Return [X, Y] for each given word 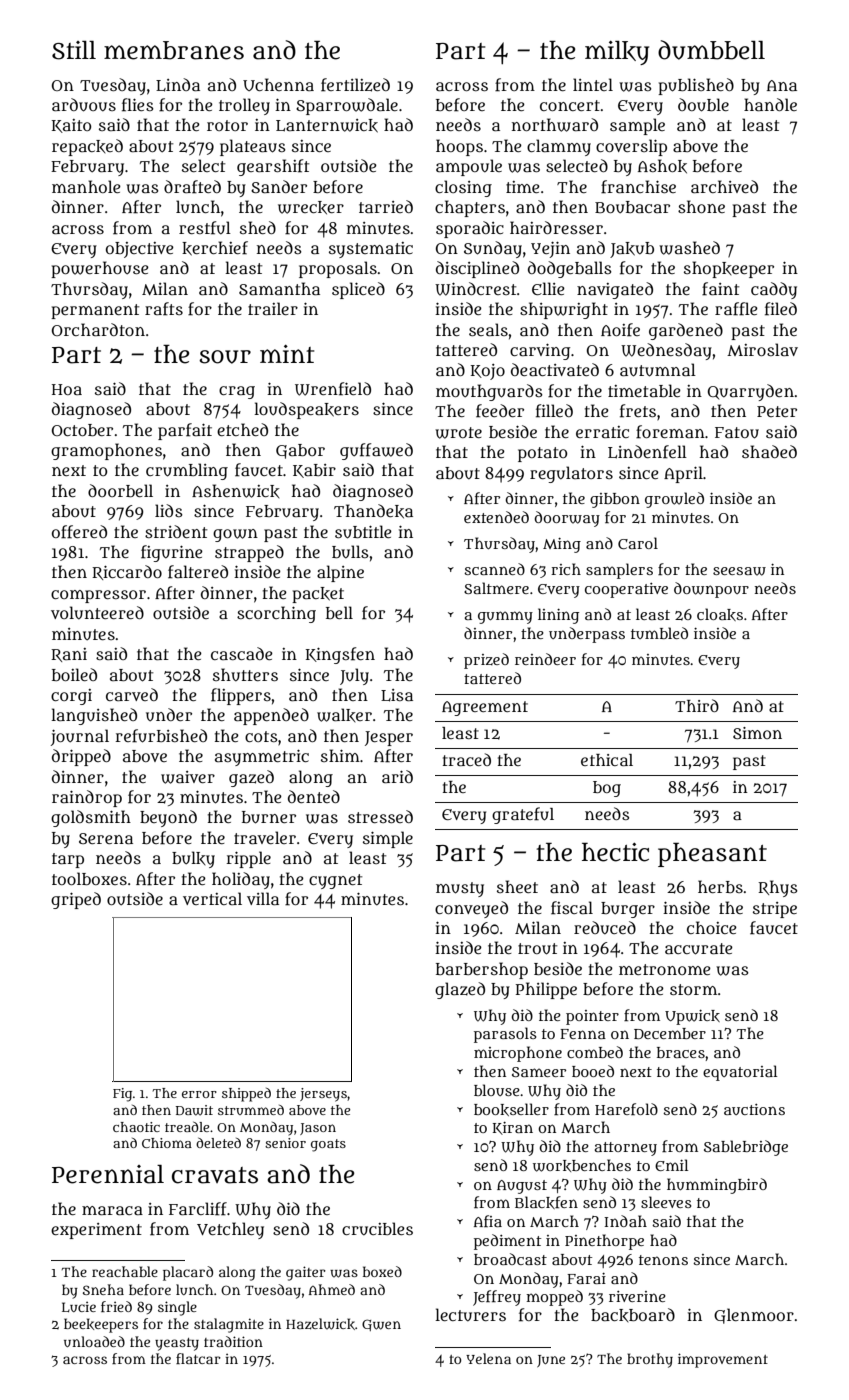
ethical [607, 760]
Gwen [381, 1325]
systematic [371, 250]
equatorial [740, 1073]
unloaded [94, 1341]
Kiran [513, 1128]
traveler [265, 837]
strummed [251, 1110]
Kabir [314, 471]
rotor [227, 125]
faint [720, 289]
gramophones [106, 451]
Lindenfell [647, 452]
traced [467, 759]
